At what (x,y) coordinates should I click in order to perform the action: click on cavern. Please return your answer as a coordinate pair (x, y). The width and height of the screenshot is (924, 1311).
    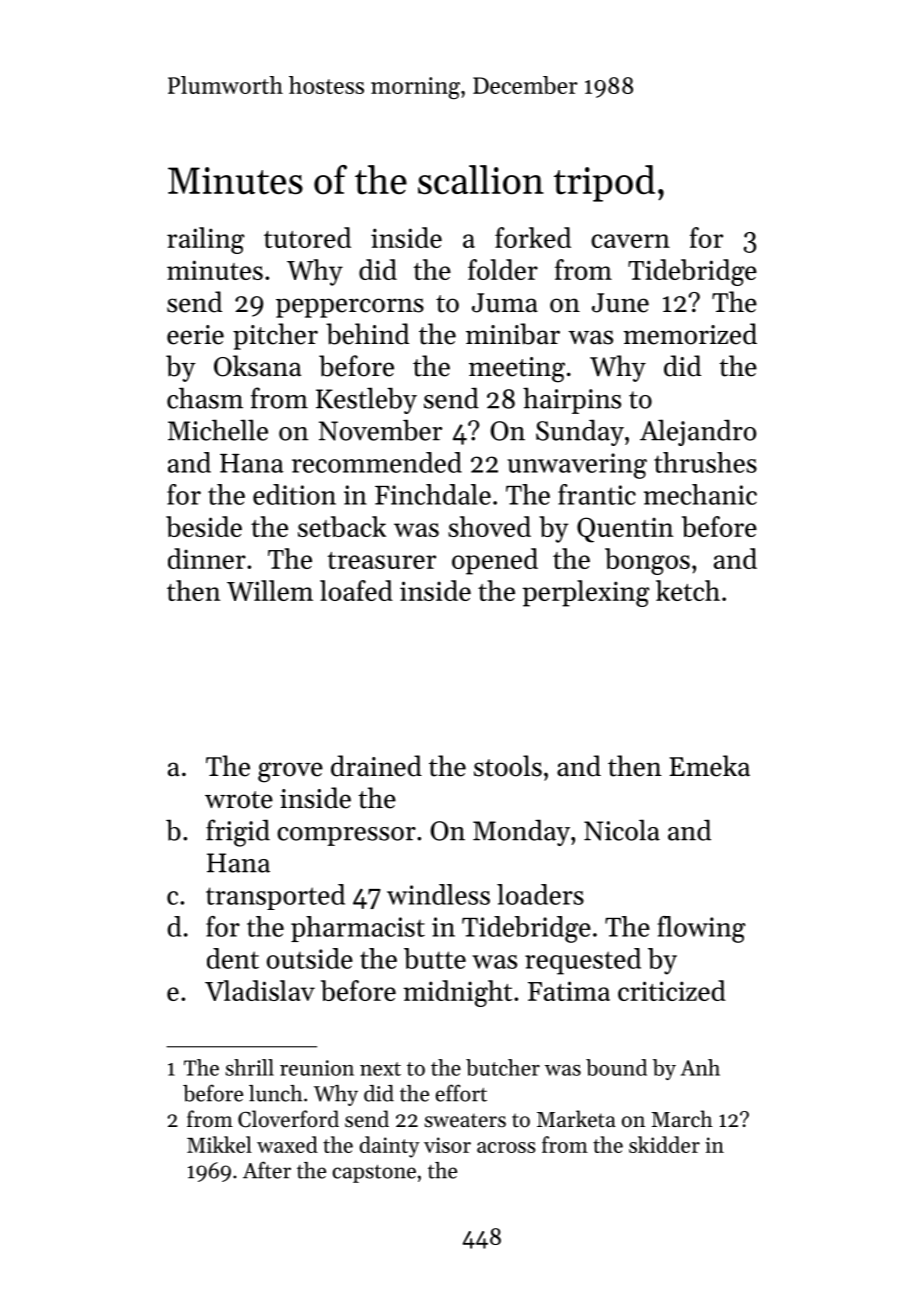
    Looking at the image, I should click on (630, 241).
